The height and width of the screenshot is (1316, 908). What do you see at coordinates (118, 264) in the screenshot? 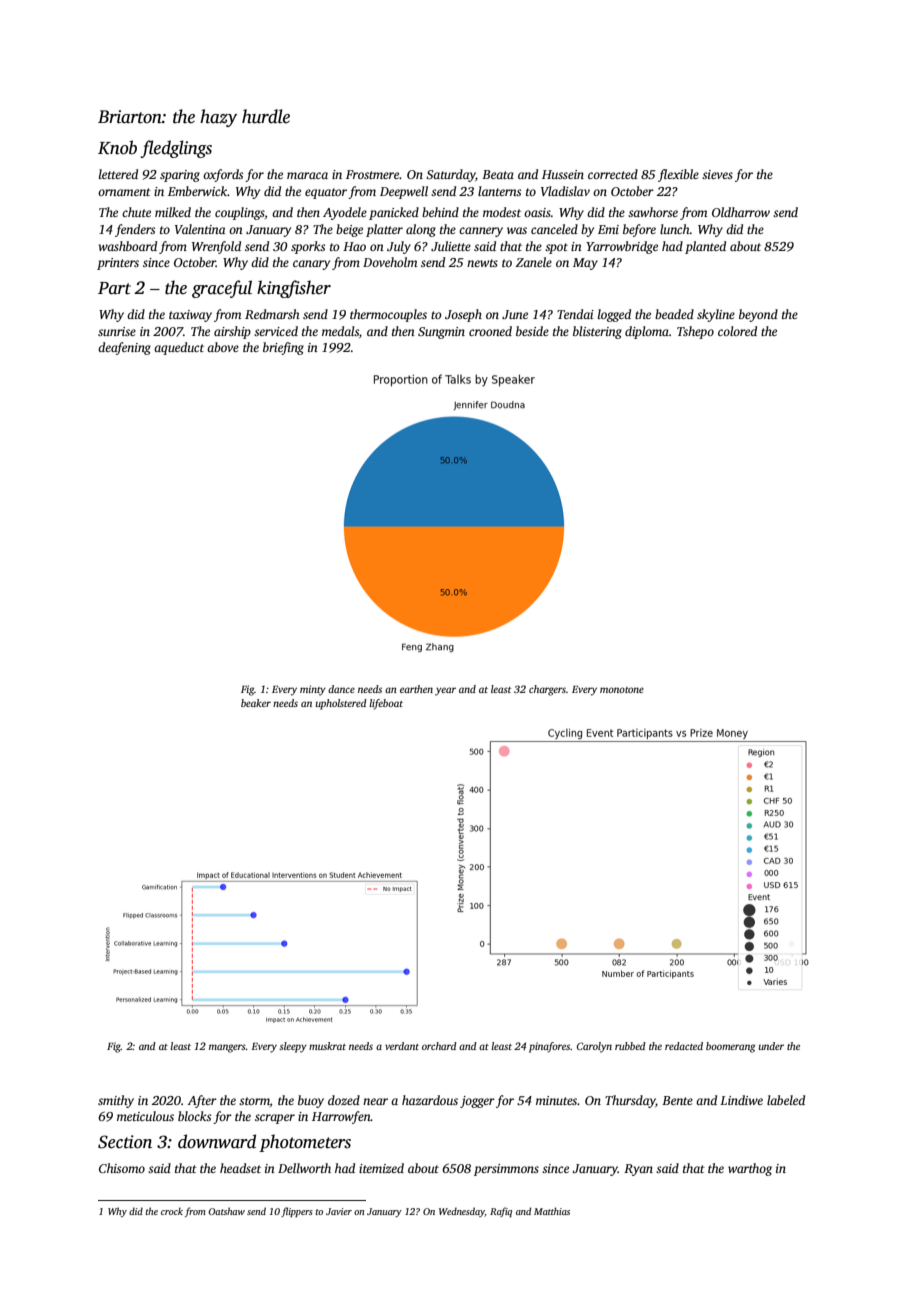
I see `printers` at bounding box center [118, 264].
